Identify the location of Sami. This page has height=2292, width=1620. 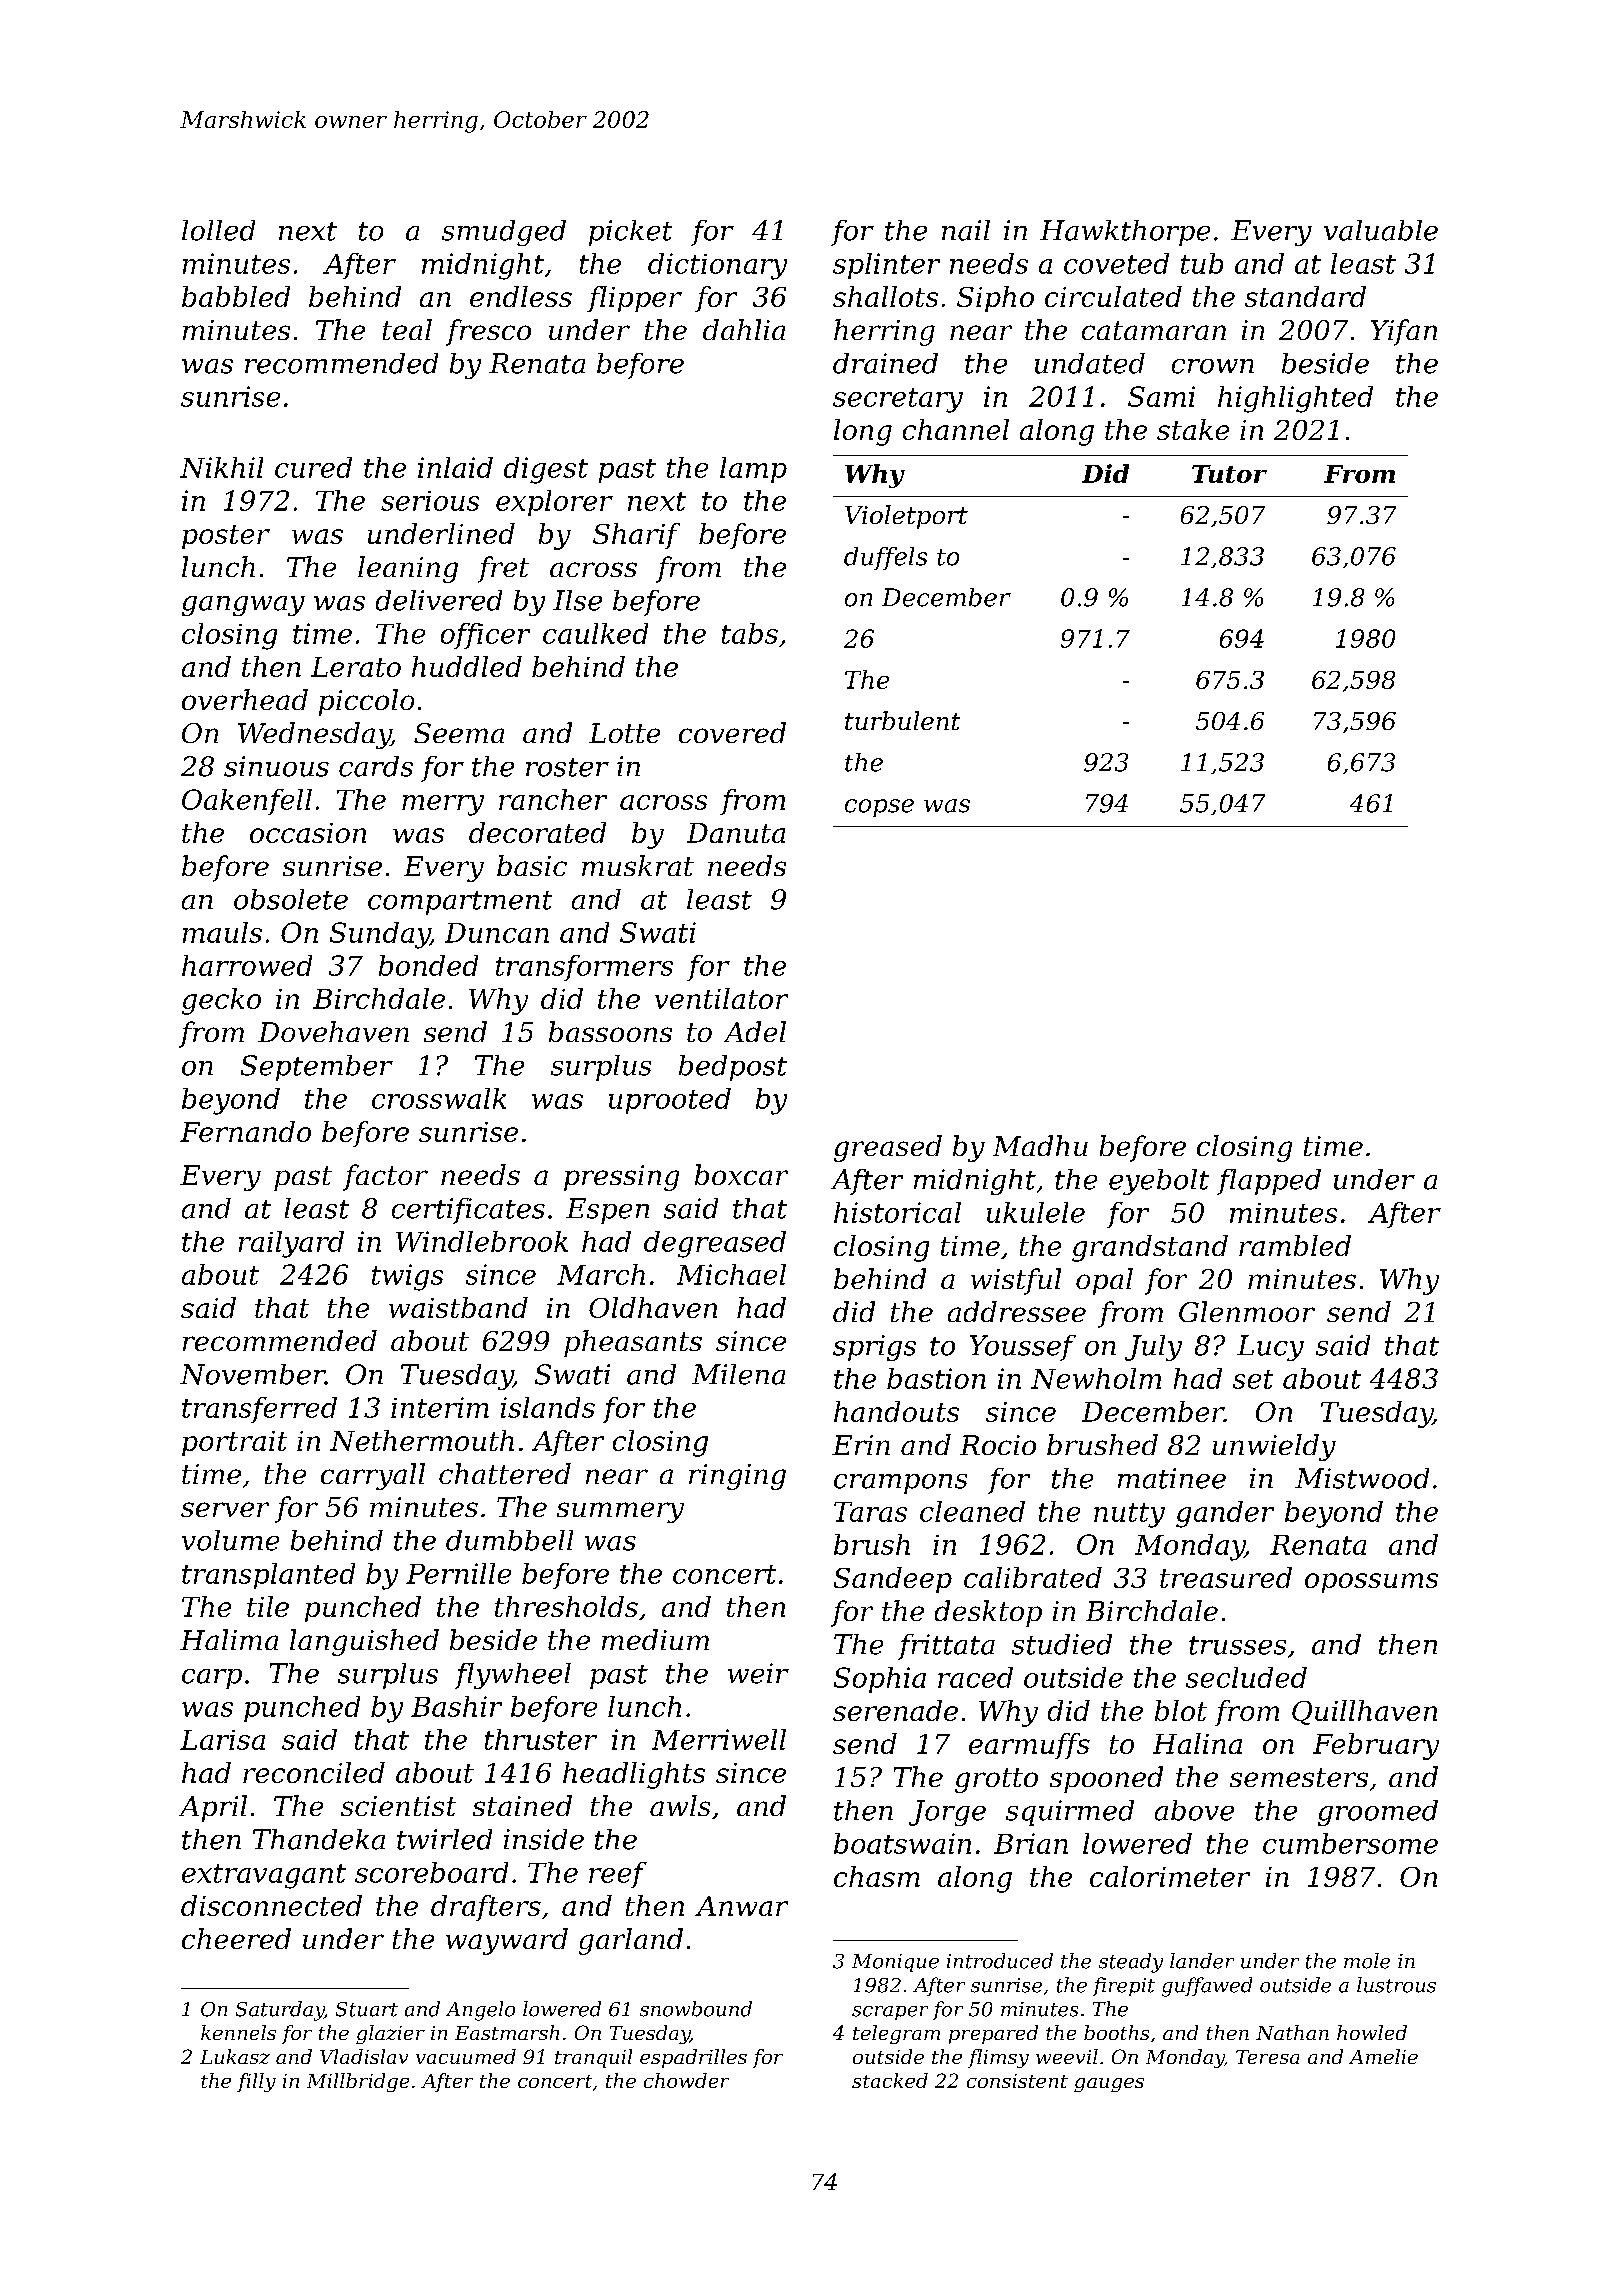
(1161, 396).
